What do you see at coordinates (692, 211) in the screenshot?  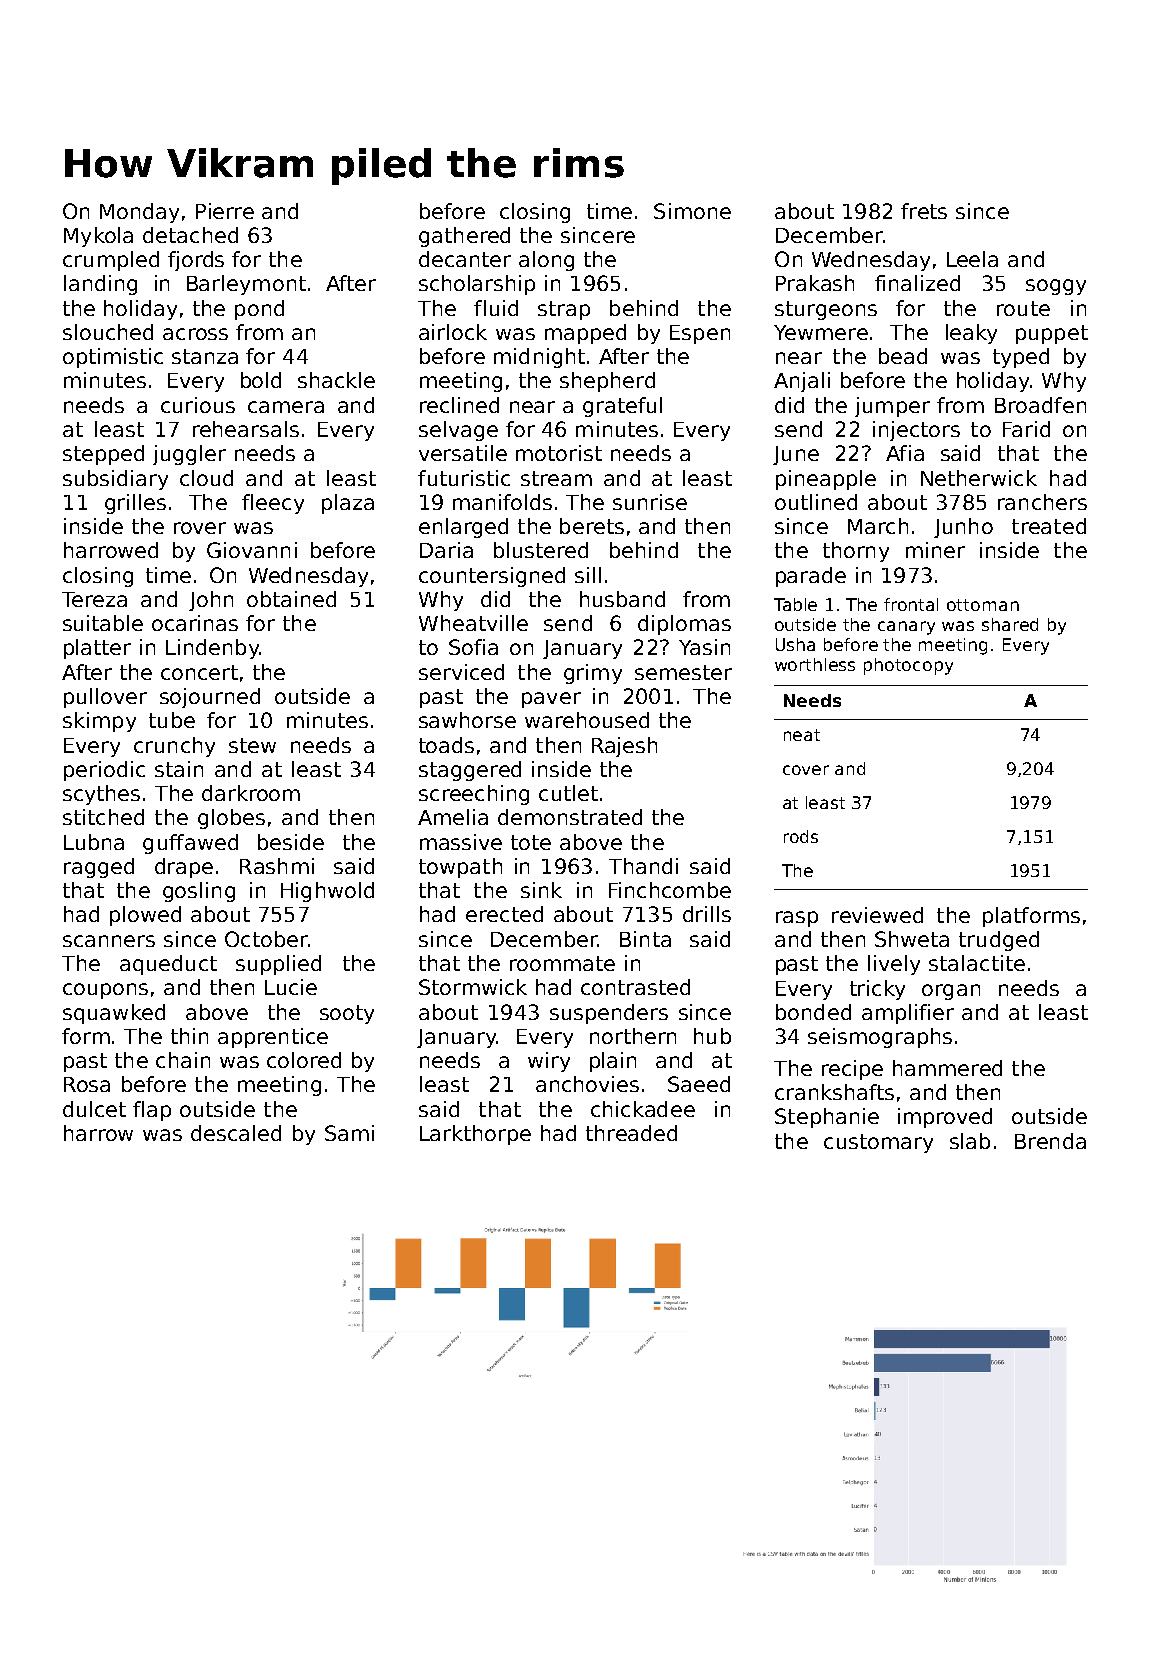 I see `Simone` at bounding box center [692, 211].
